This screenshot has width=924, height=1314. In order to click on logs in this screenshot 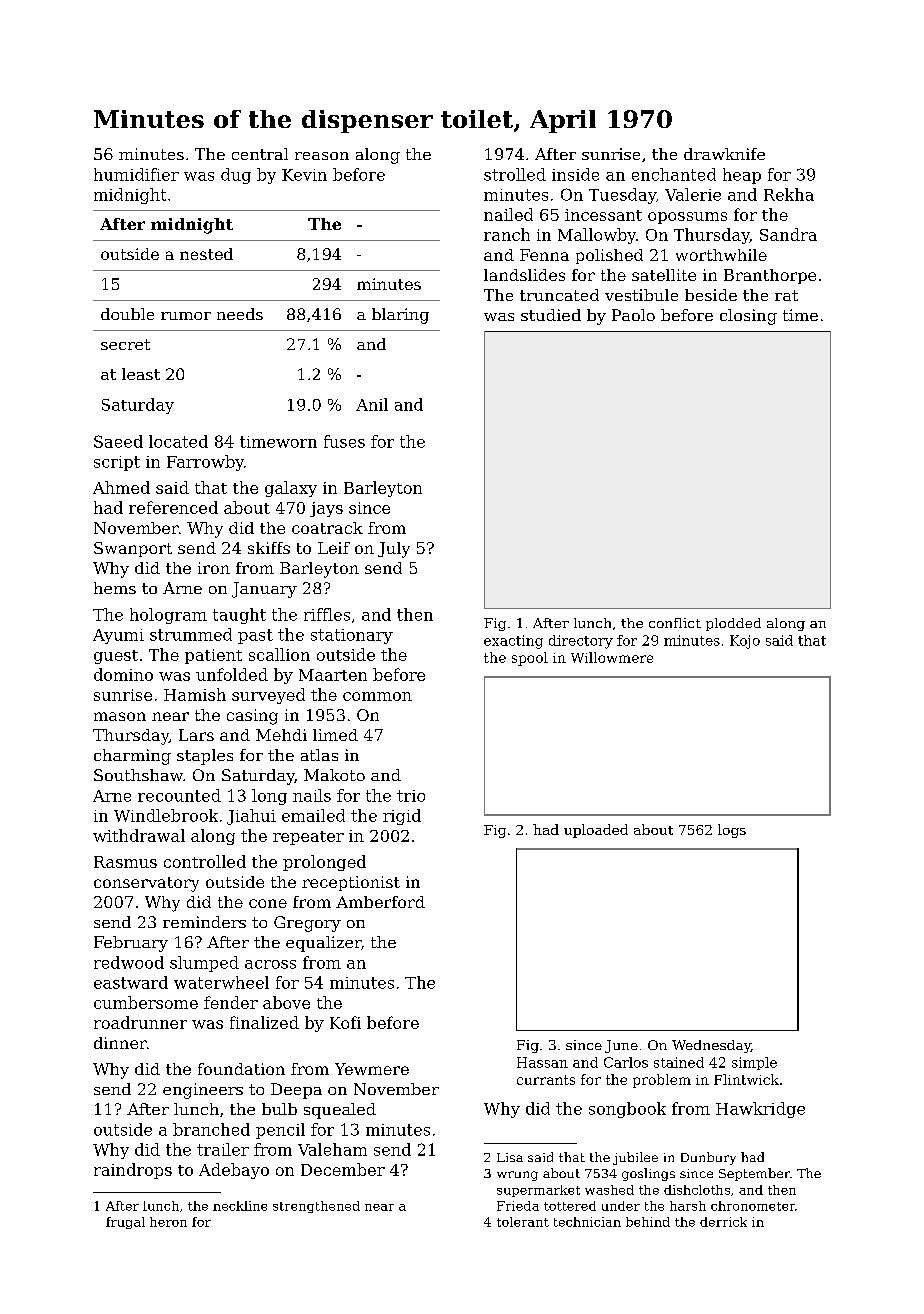, I will do `click(732, 831)`.
